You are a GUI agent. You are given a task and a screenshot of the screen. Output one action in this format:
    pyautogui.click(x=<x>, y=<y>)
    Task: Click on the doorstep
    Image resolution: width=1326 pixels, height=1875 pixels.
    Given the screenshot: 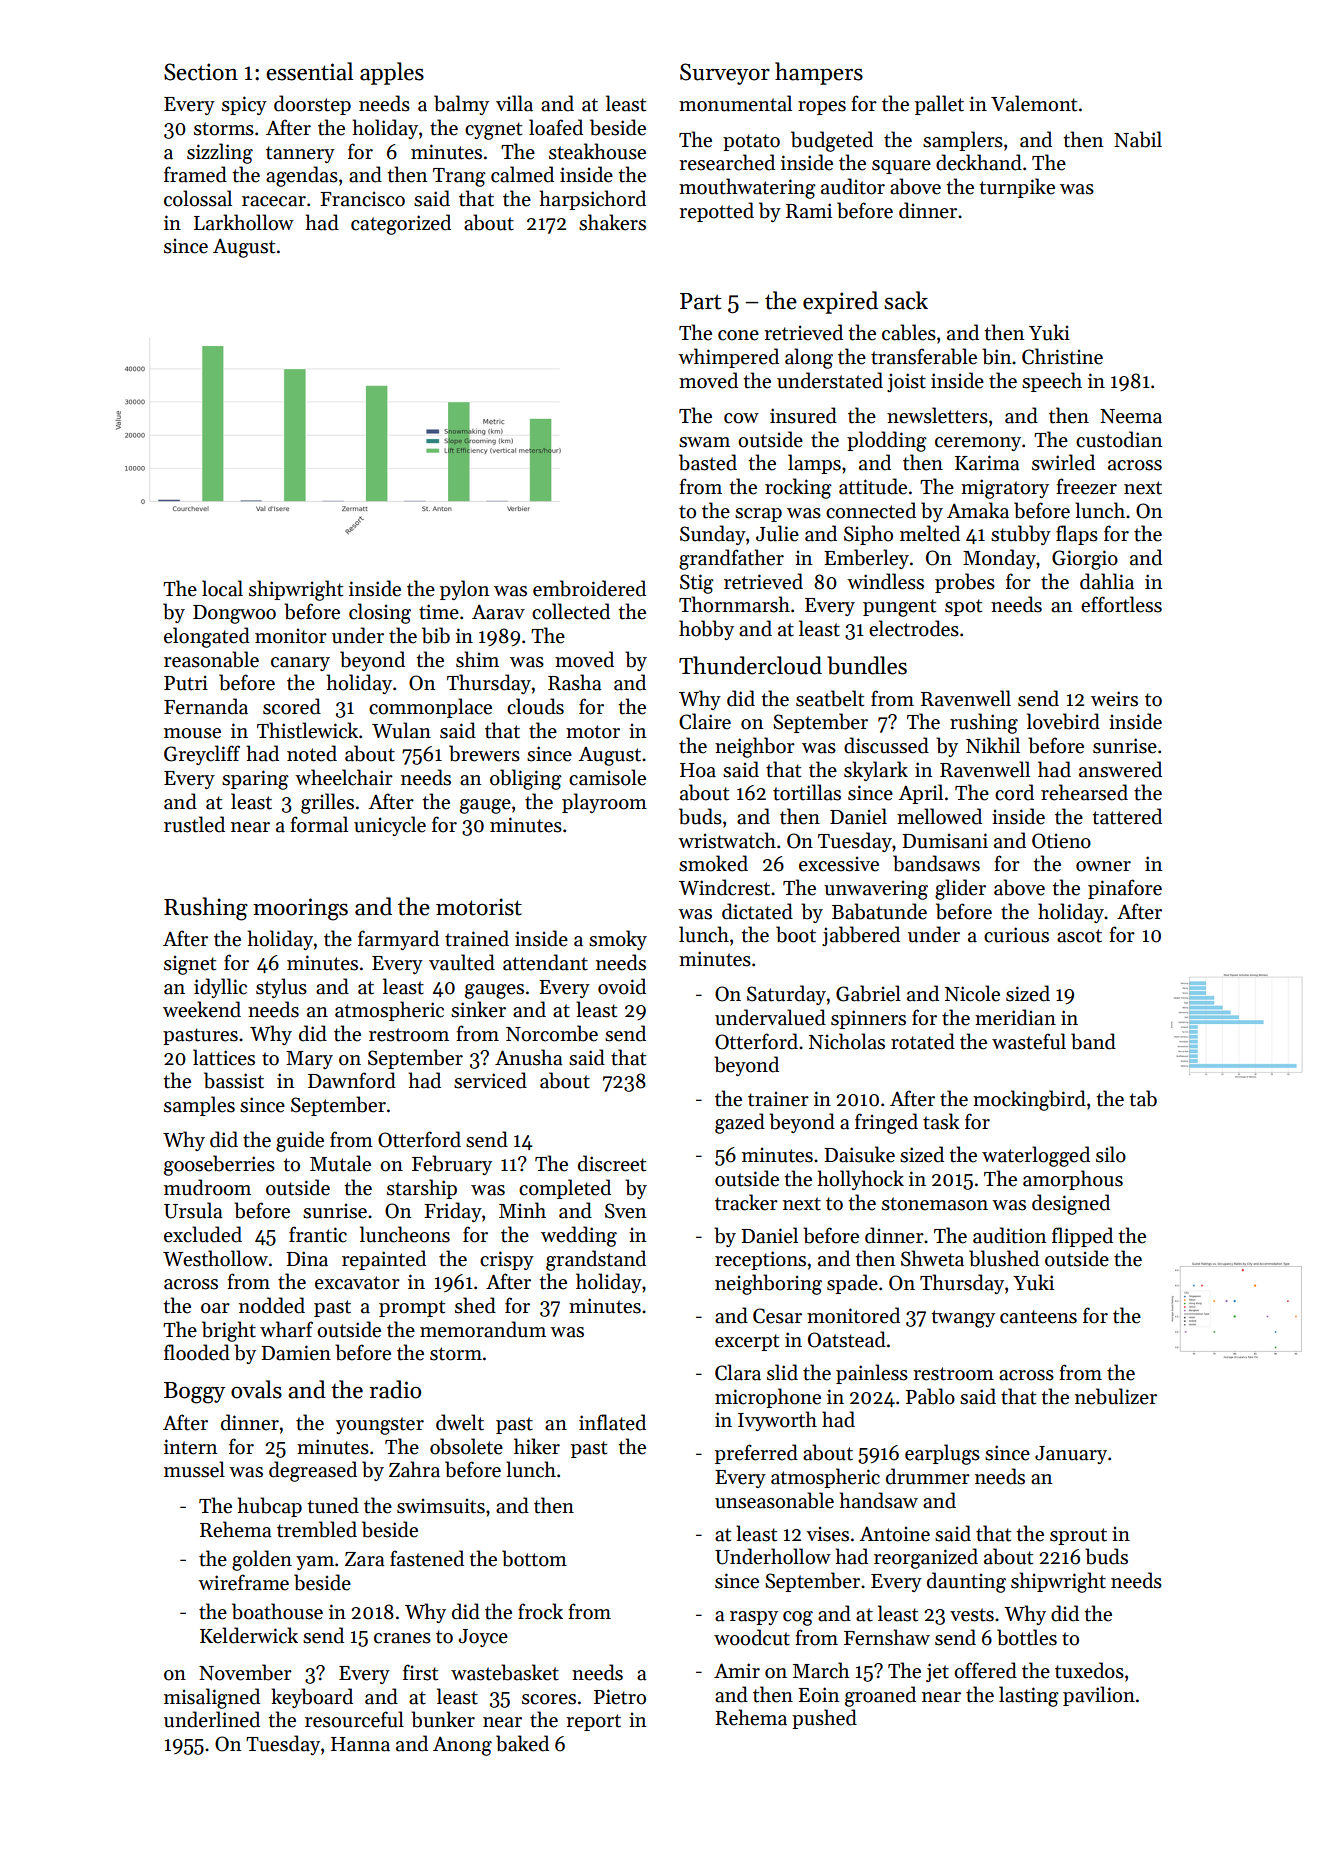 What is the action you would take?
    pyautogui.click(x=312, y=105)
